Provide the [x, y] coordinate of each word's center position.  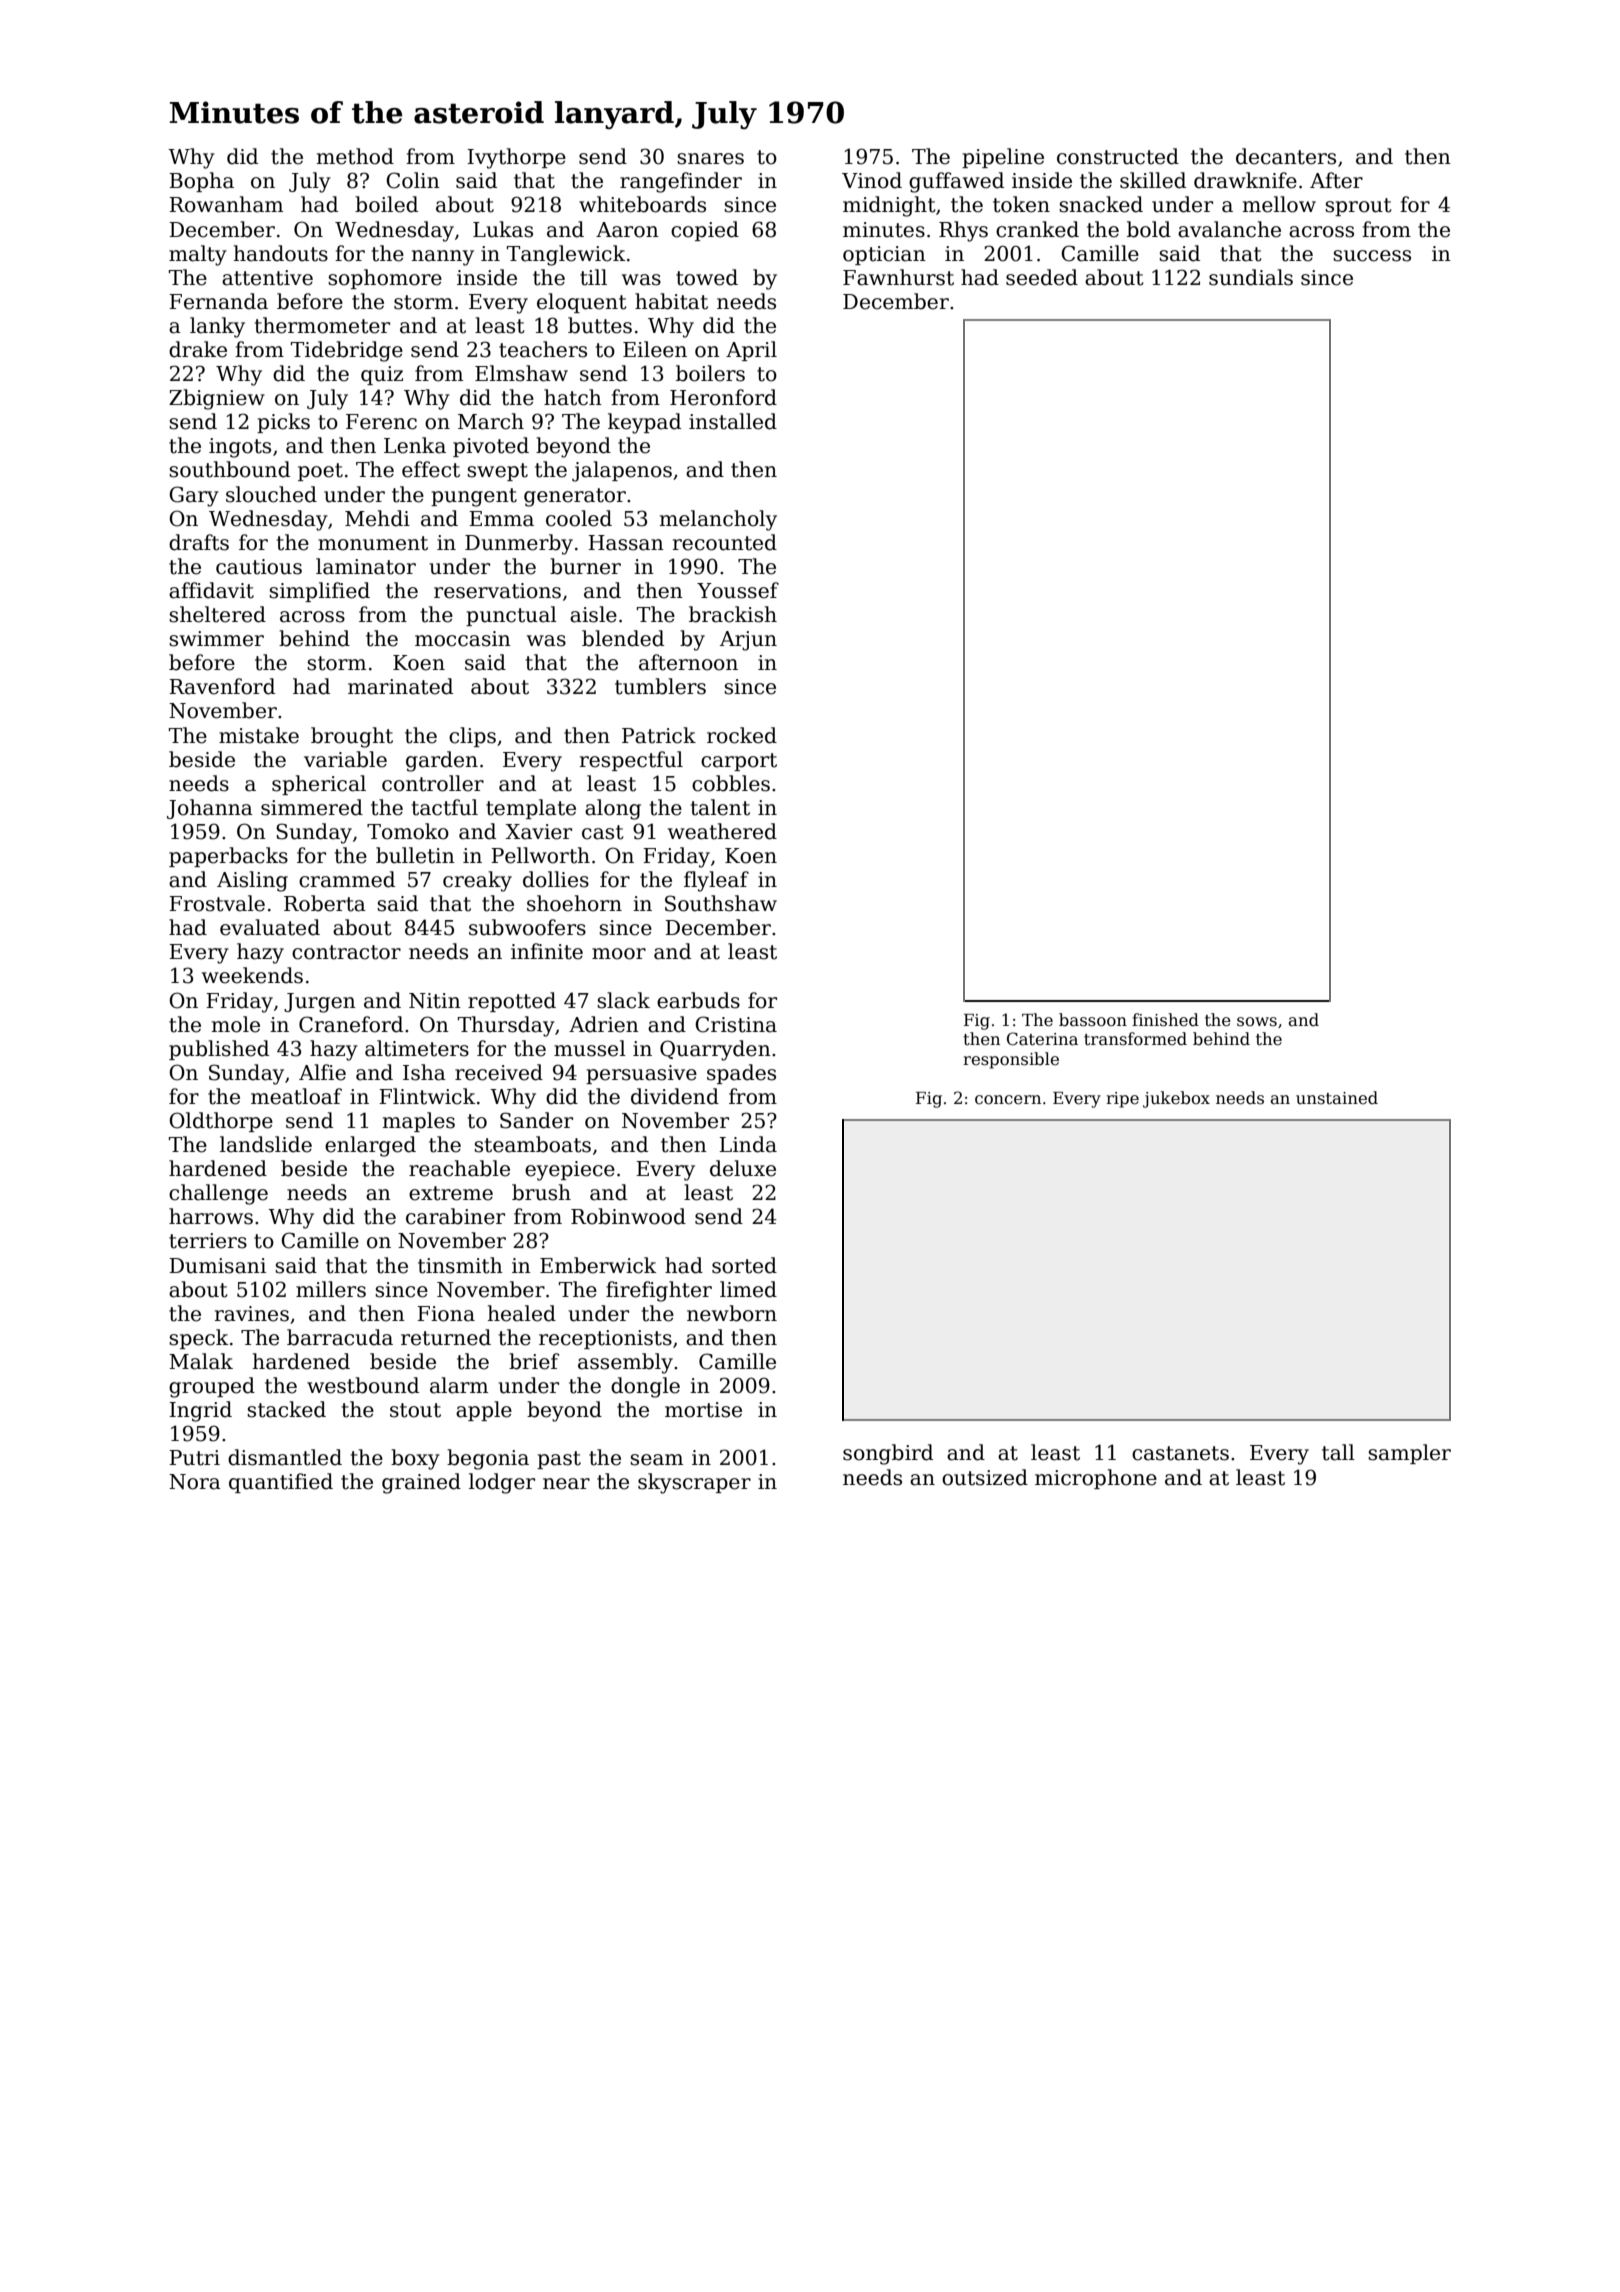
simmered [312, 807]
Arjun [748, 641]
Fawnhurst [898, 277]
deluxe [743, 1168]
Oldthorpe [221, 1122]
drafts [199, 542]
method [355, 156]
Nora [195, 1482]
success [1372, 256]
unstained [1337, 1098]
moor [619, 954]
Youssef [738, 590]
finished [1165, 1020]
